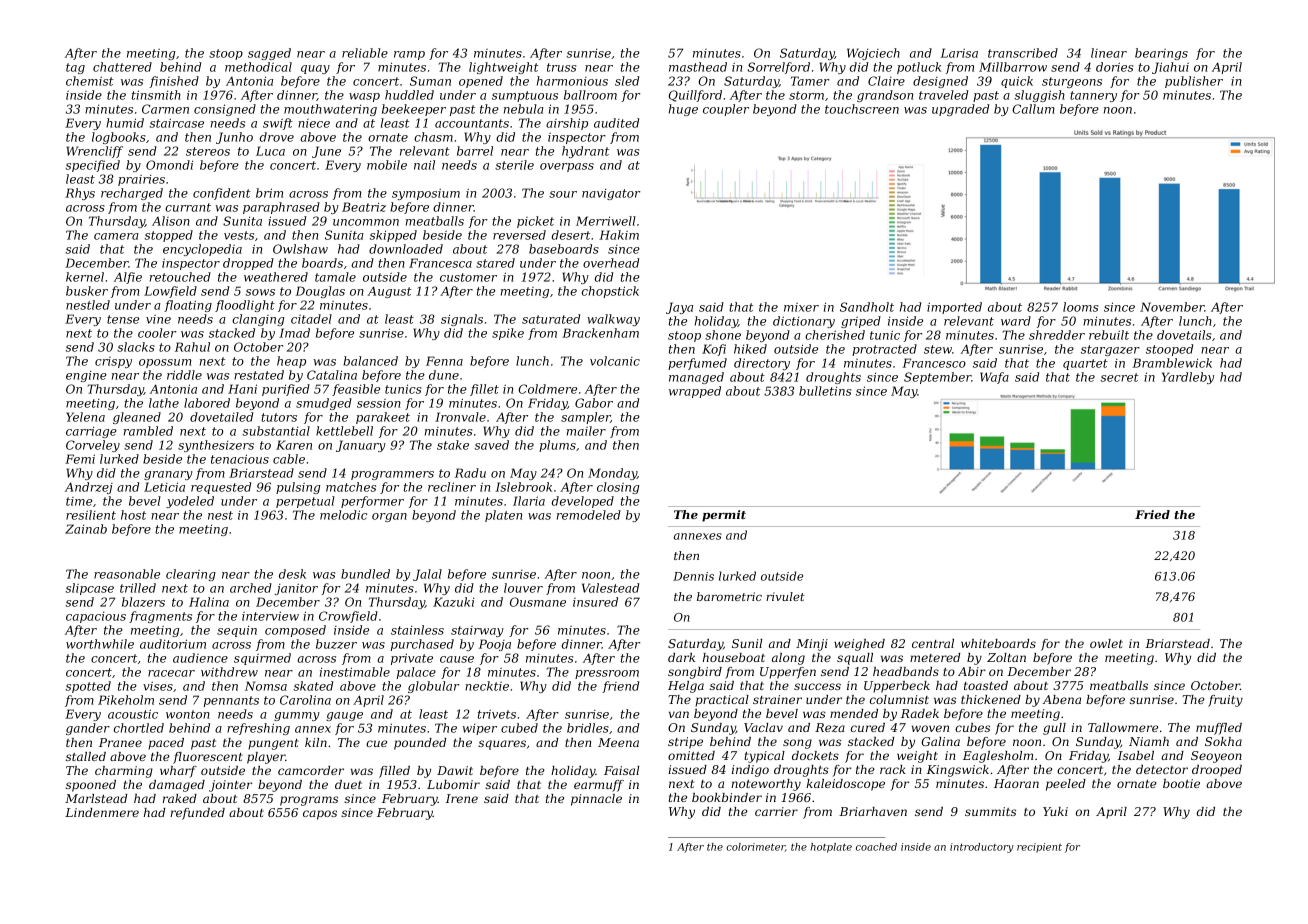 Image resolution: width=1308 pixels, height=924 pixels. What do you see at coordinates (1184, 335) in the screenshot?
I see `dovetails` at bounding box center [1184, 335].
